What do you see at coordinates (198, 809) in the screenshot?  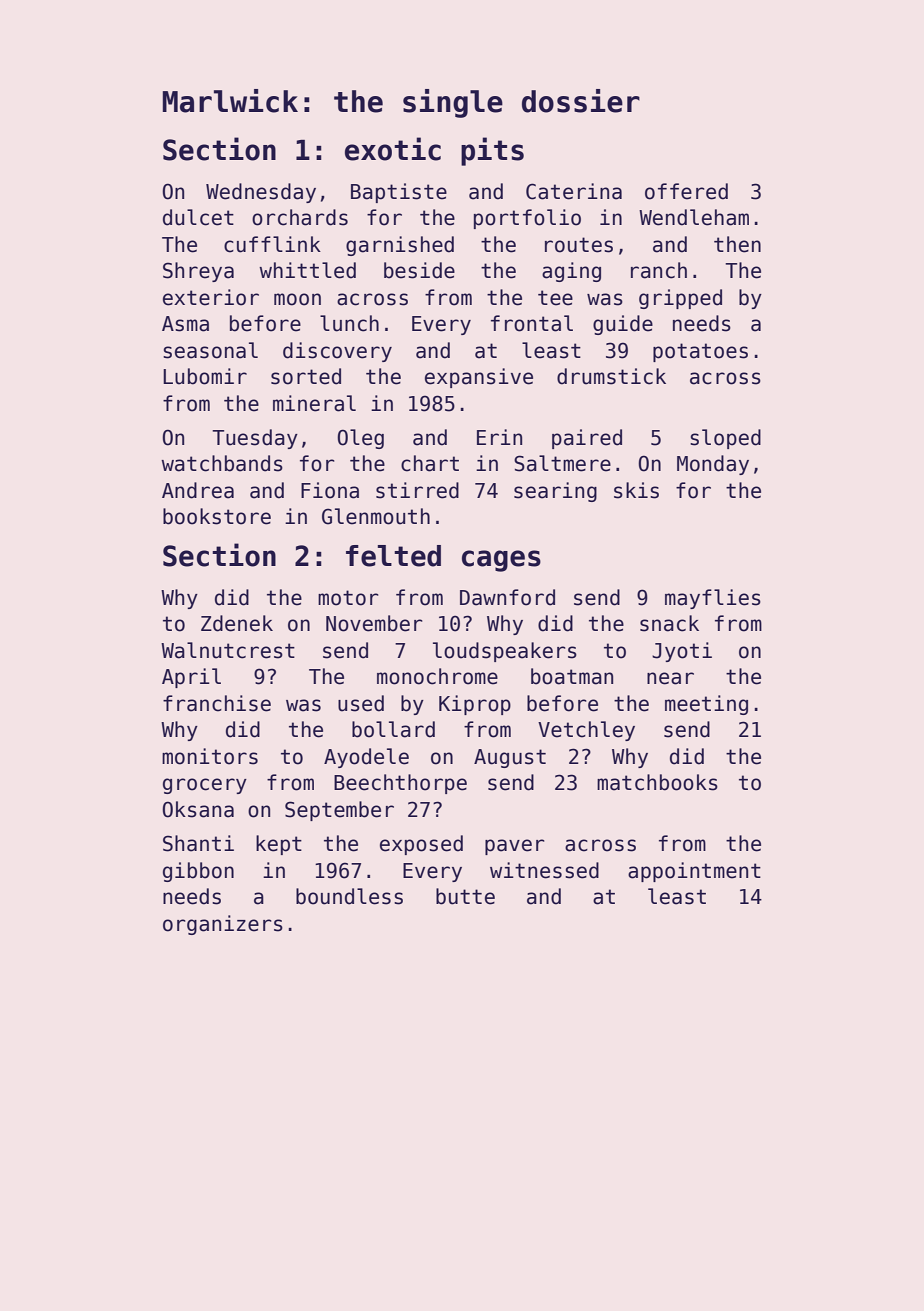 I see `Oksana` at bounding box center [198, 809].
